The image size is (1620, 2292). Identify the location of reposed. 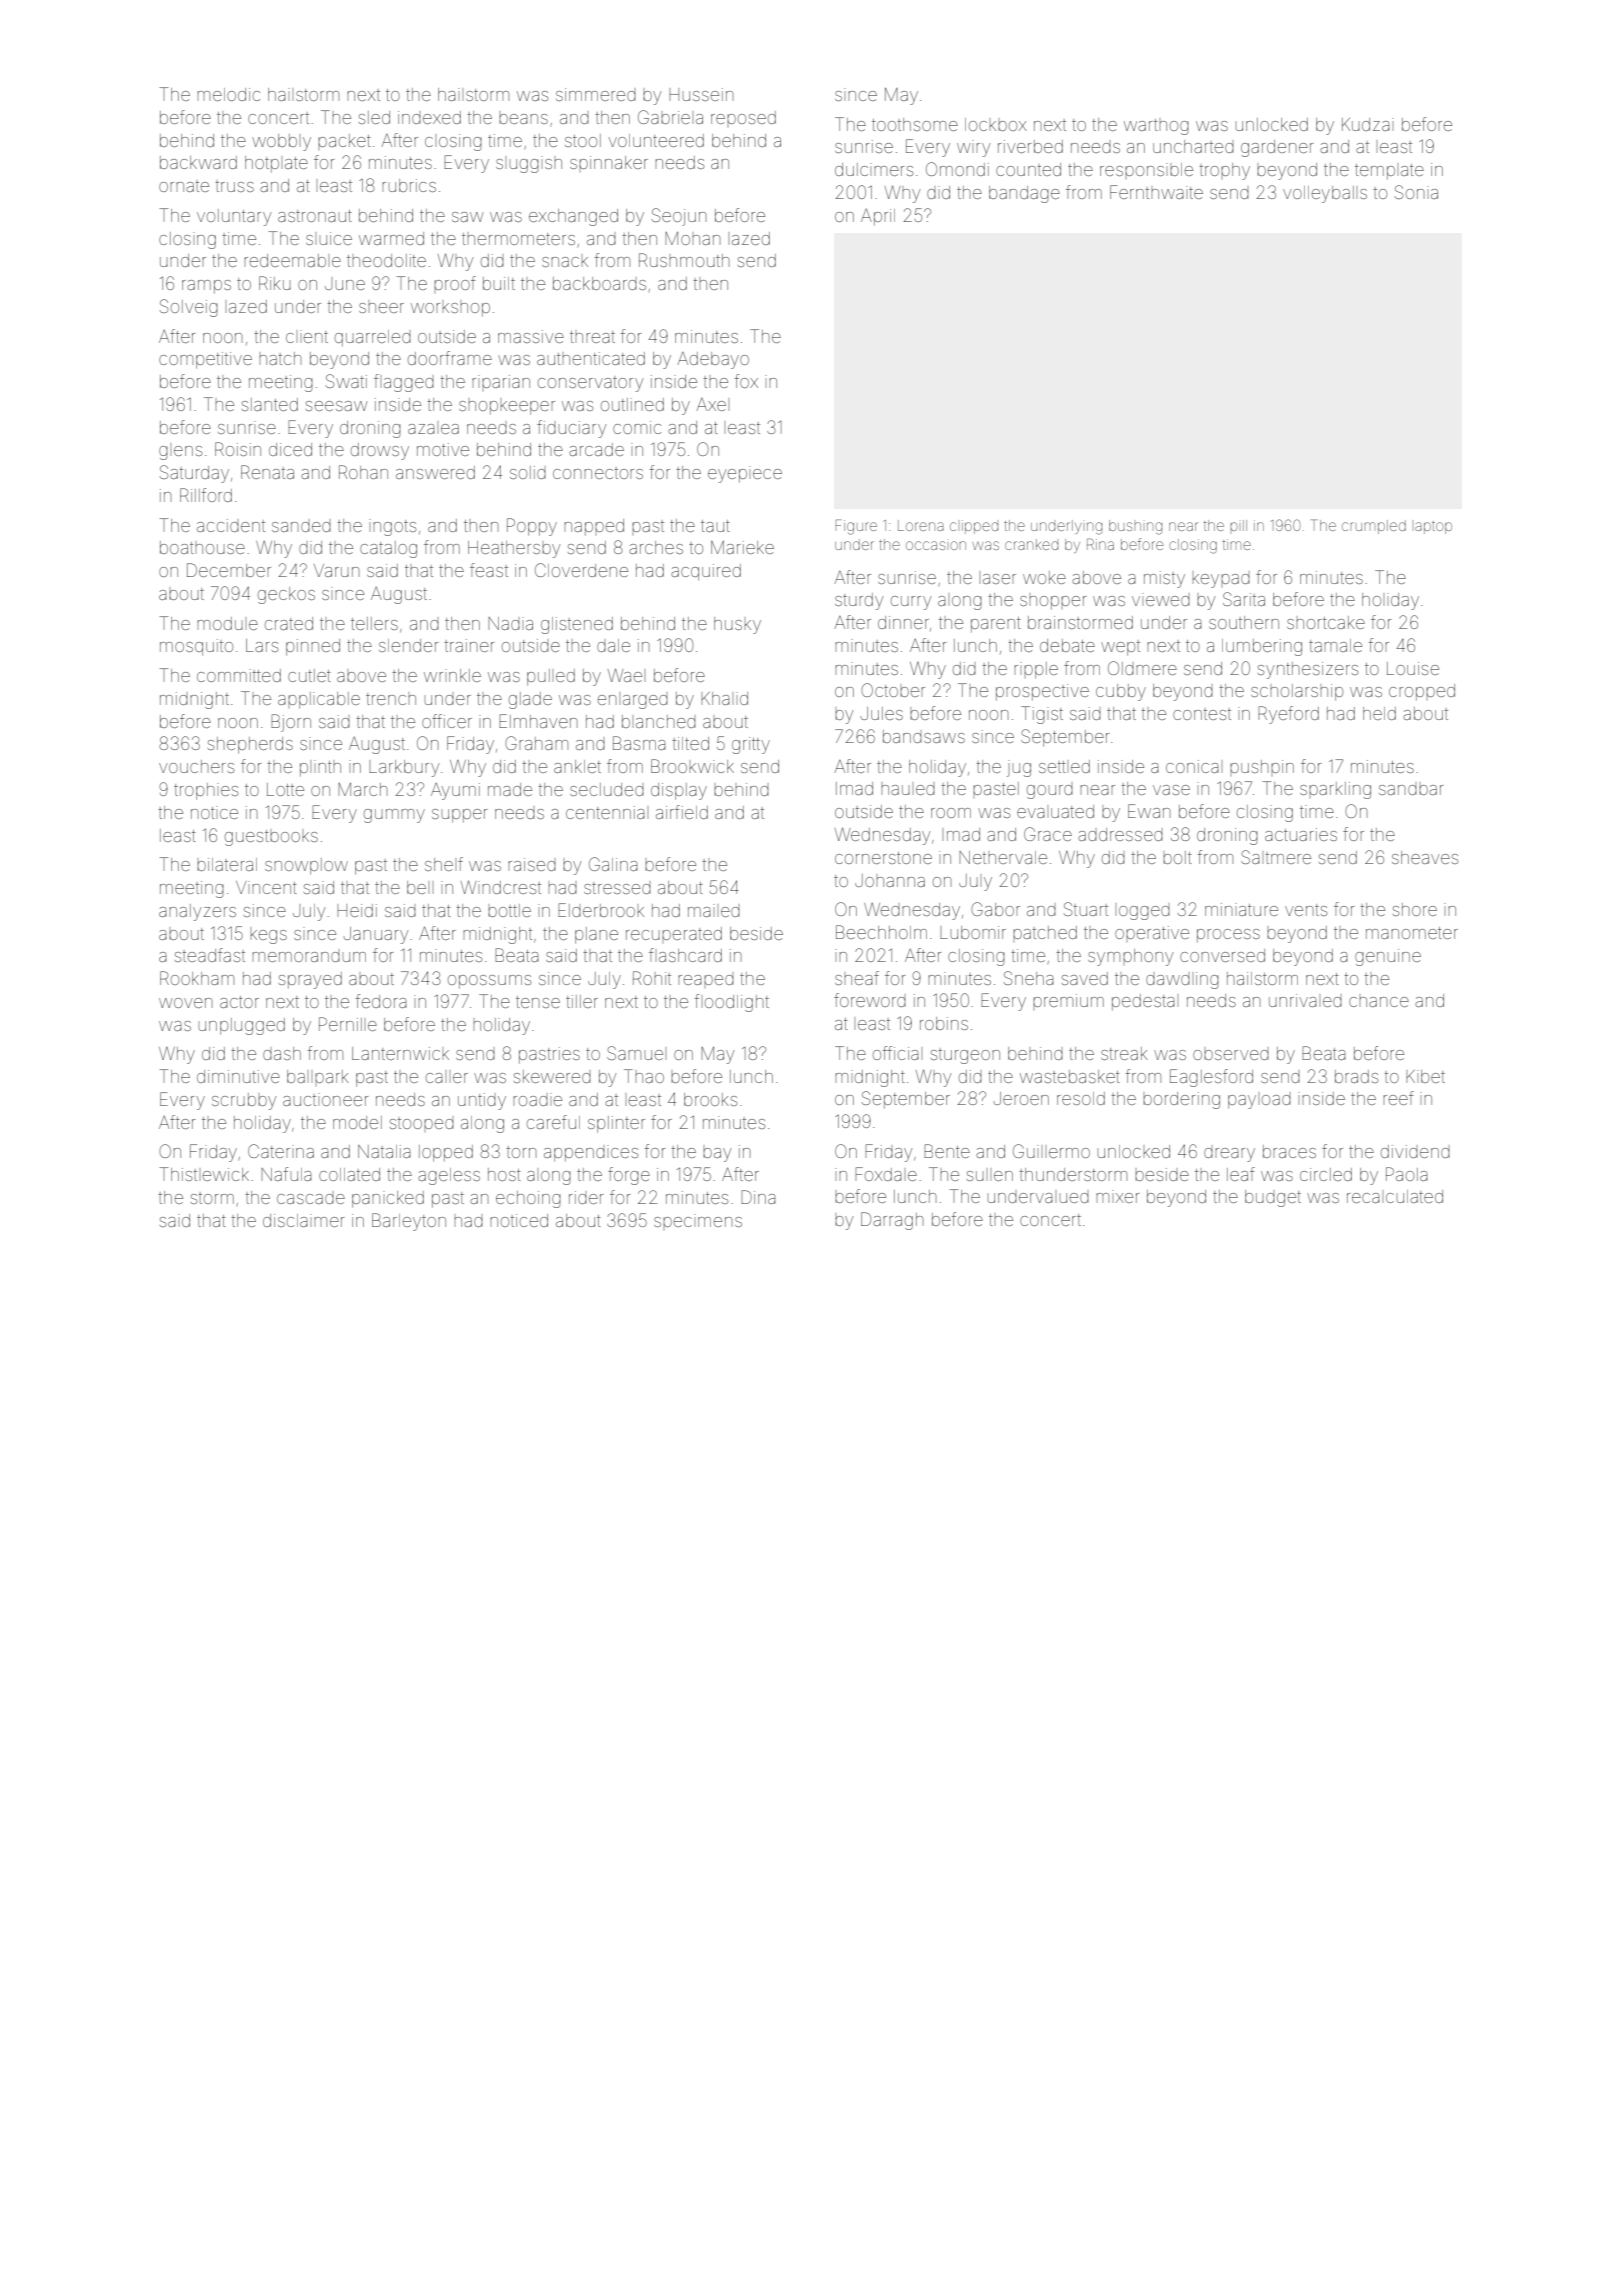
(743, 117).
